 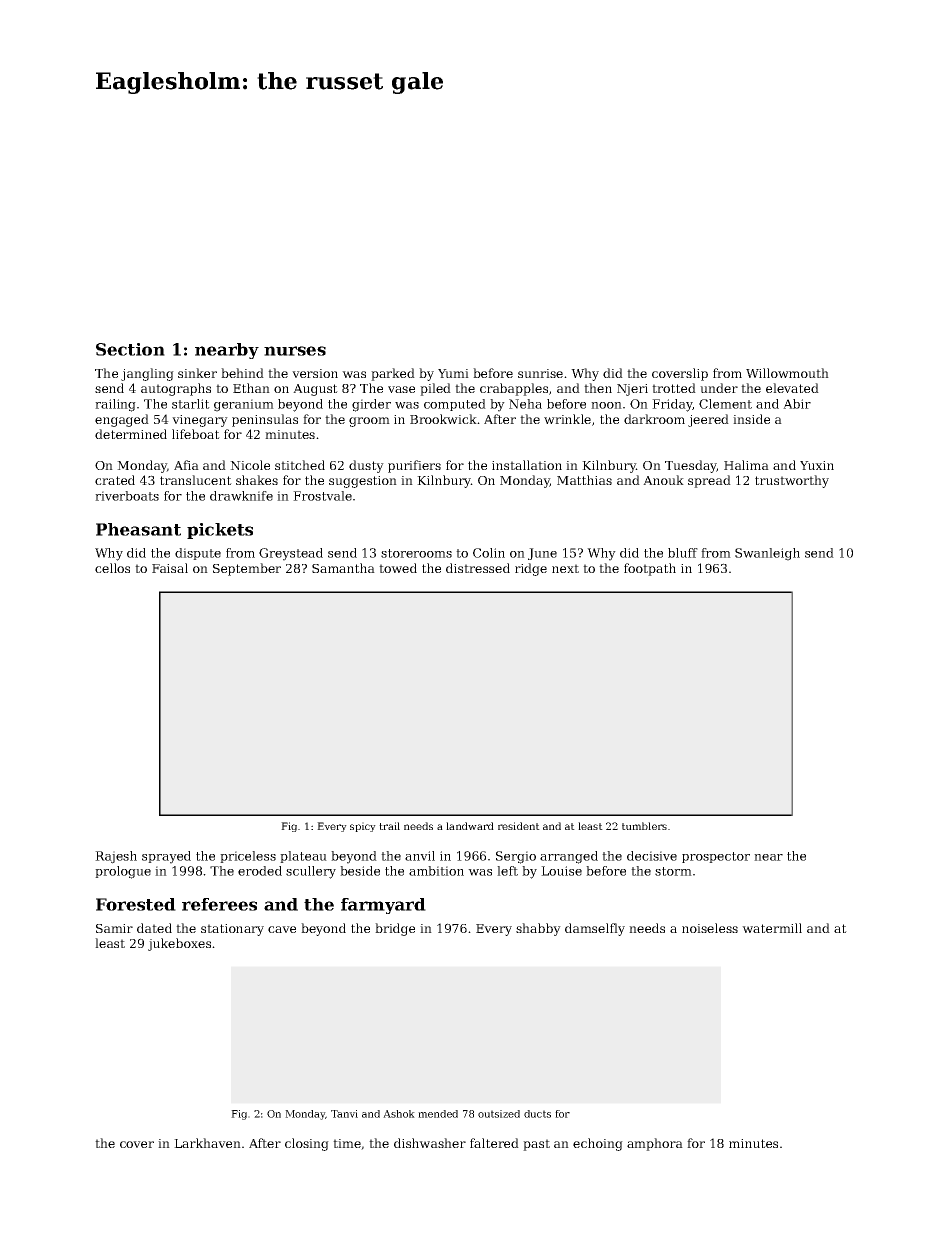 I want to click on Yuxin, so click(x=817, y=465).
